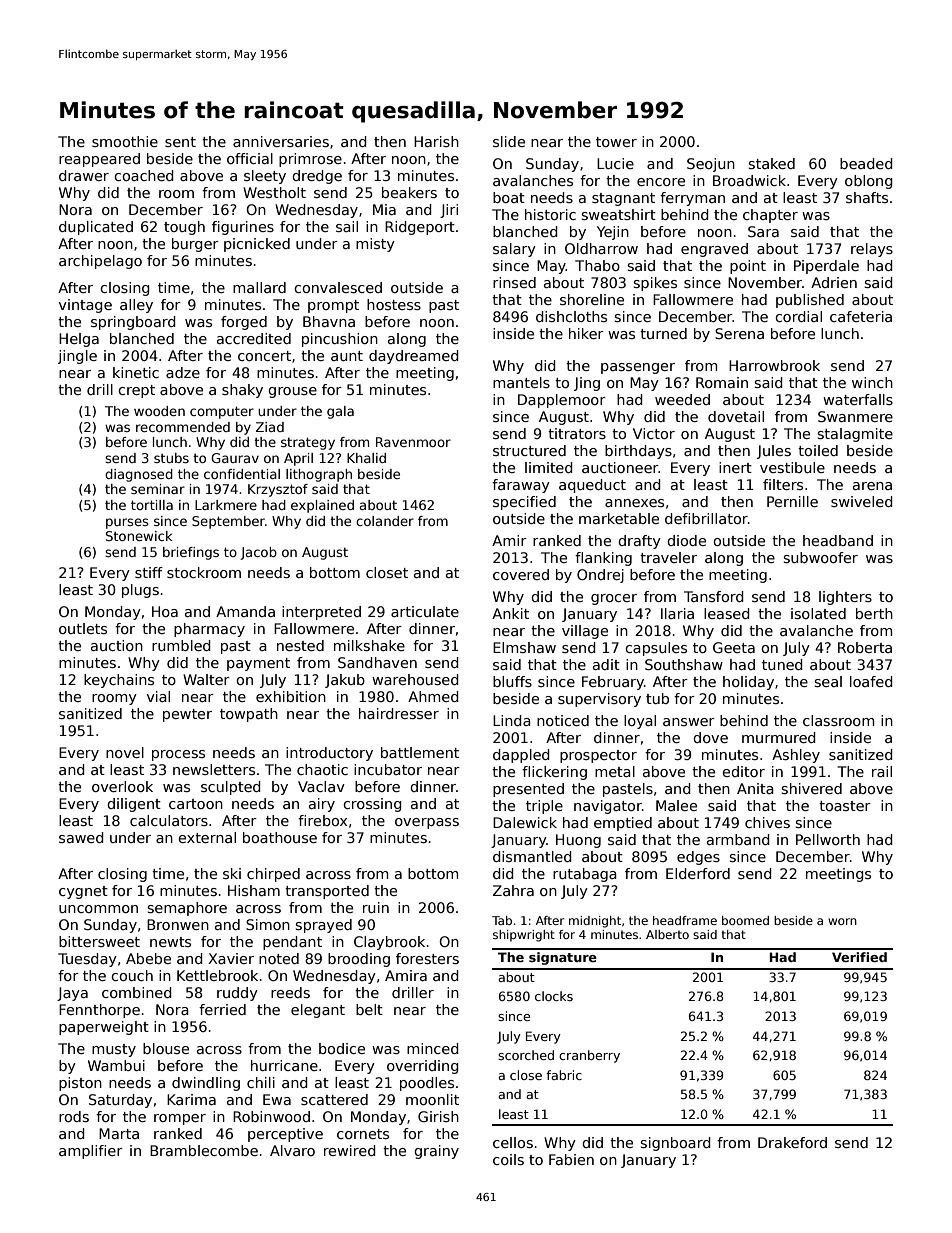 This image has height=1233, width=952. I want to click on beaded, so click(866, 163).
